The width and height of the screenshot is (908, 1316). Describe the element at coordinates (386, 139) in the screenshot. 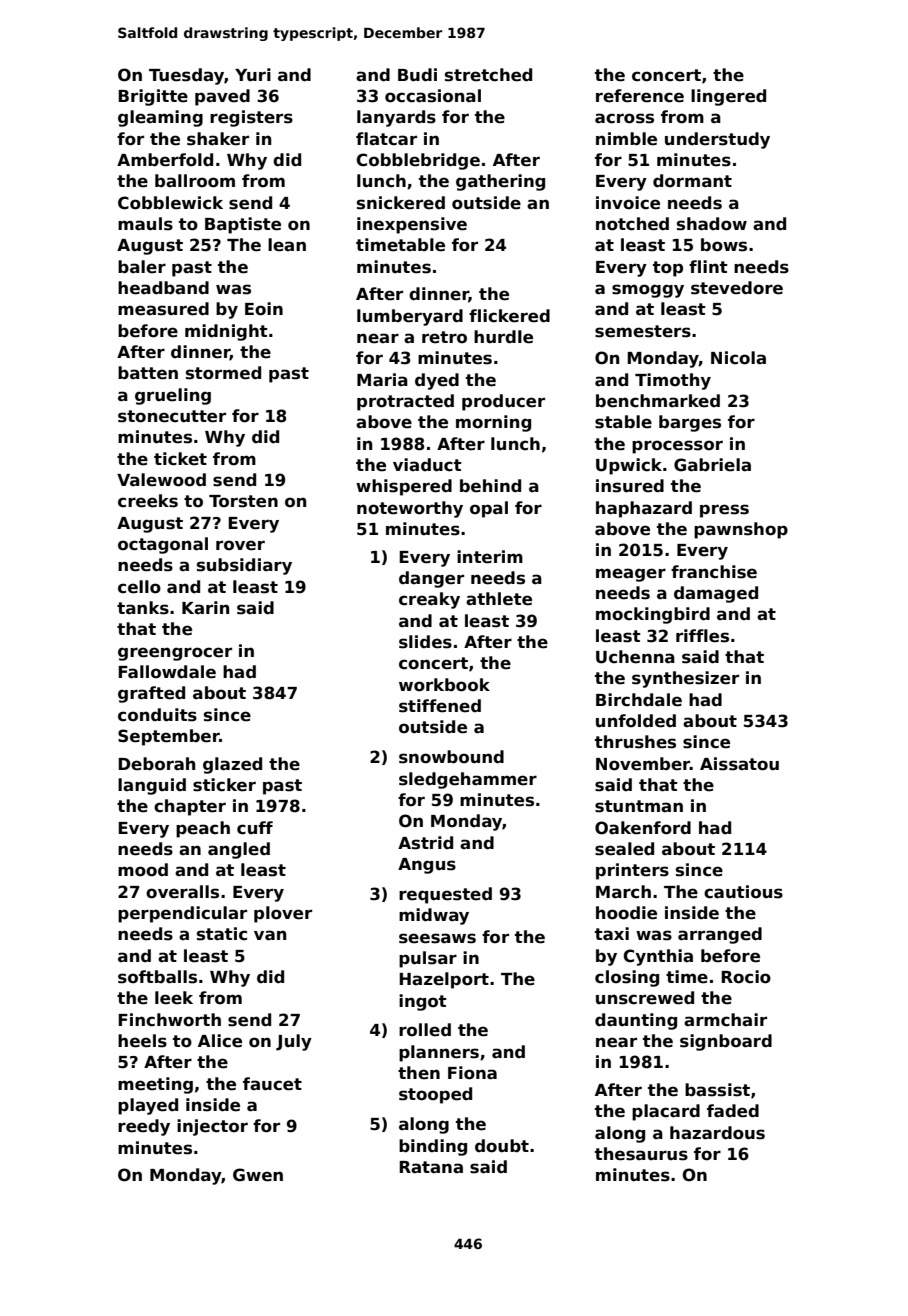

I see `flatcar` at that location.
